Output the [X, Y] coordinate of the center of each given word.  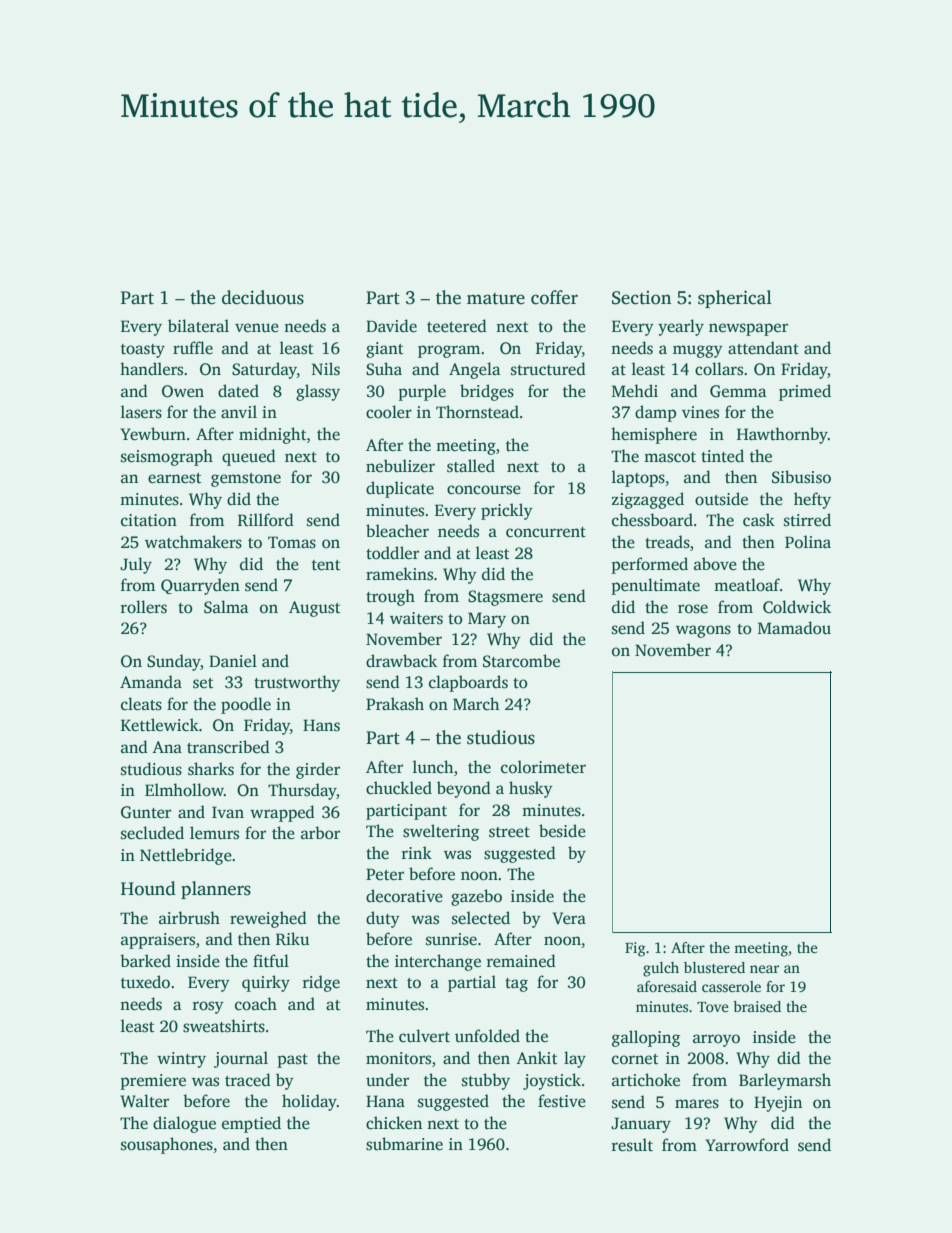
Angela [474, 370]
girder [318, 770]
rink [417, 852]
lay [575, 1059]
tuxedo [145, 982]
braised [757, 1006]
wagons [703, 631]
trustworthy [297, 683]
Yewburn [153, 434]
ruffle [193, 348]
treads [667, 542]
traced [248, 1080]
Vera [569, 918]
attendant [763, 348]
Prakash [395, 704]
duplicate [400, 489]
